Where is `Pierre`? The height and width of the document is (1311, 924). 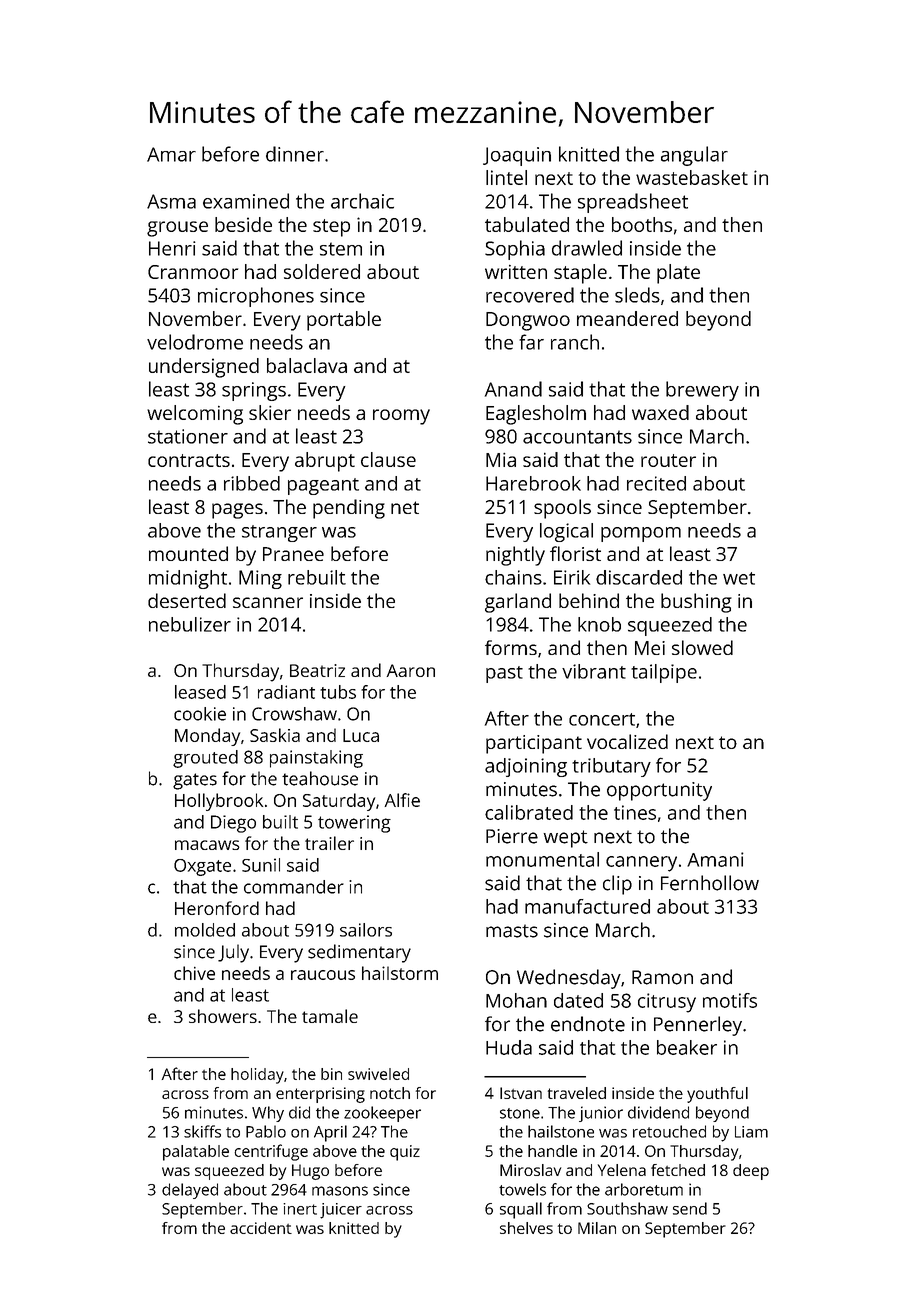 Pierre is located at coordinates (512, 836).
